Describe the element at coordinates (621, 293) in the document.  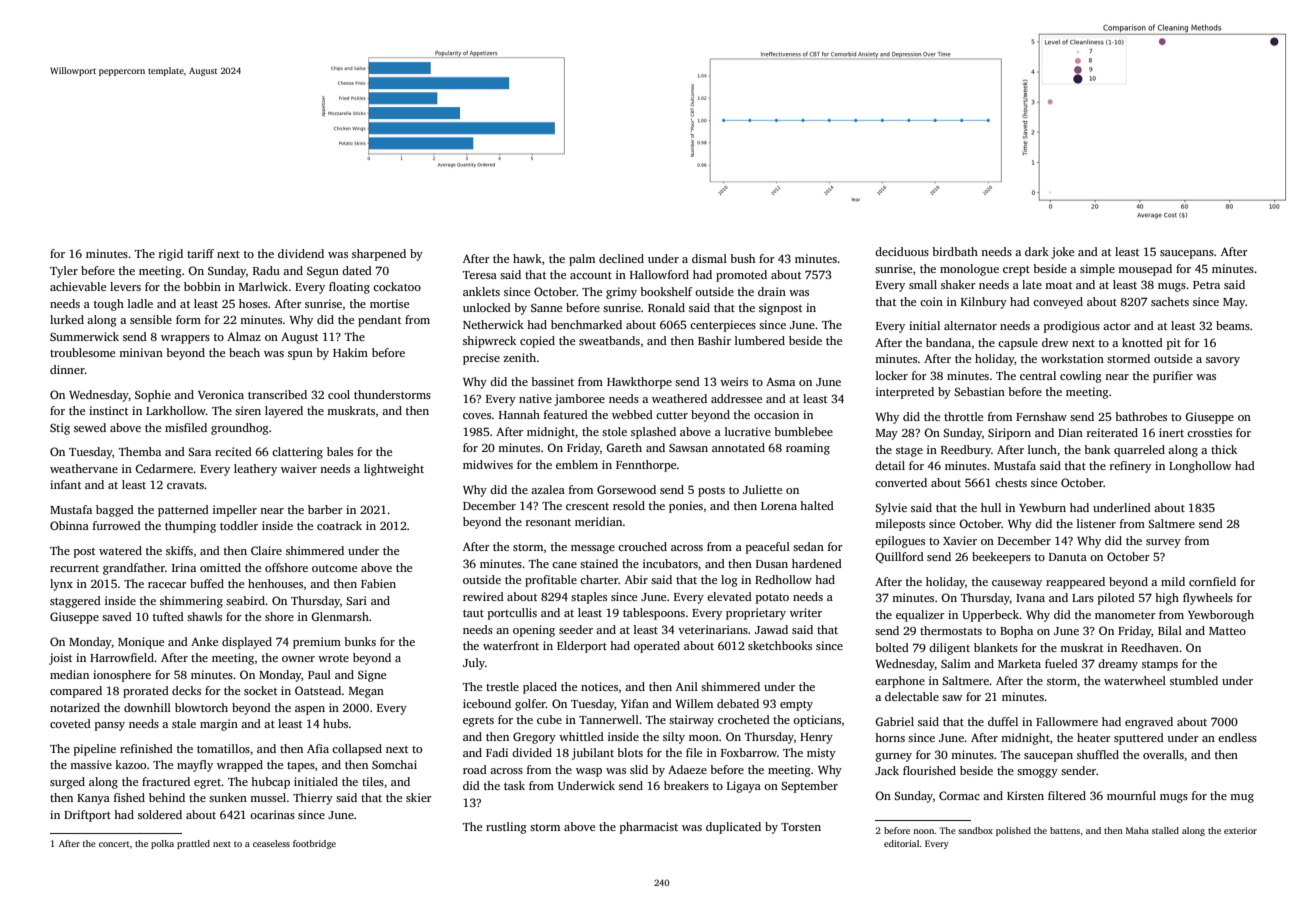
I see `grimy` at that location.
